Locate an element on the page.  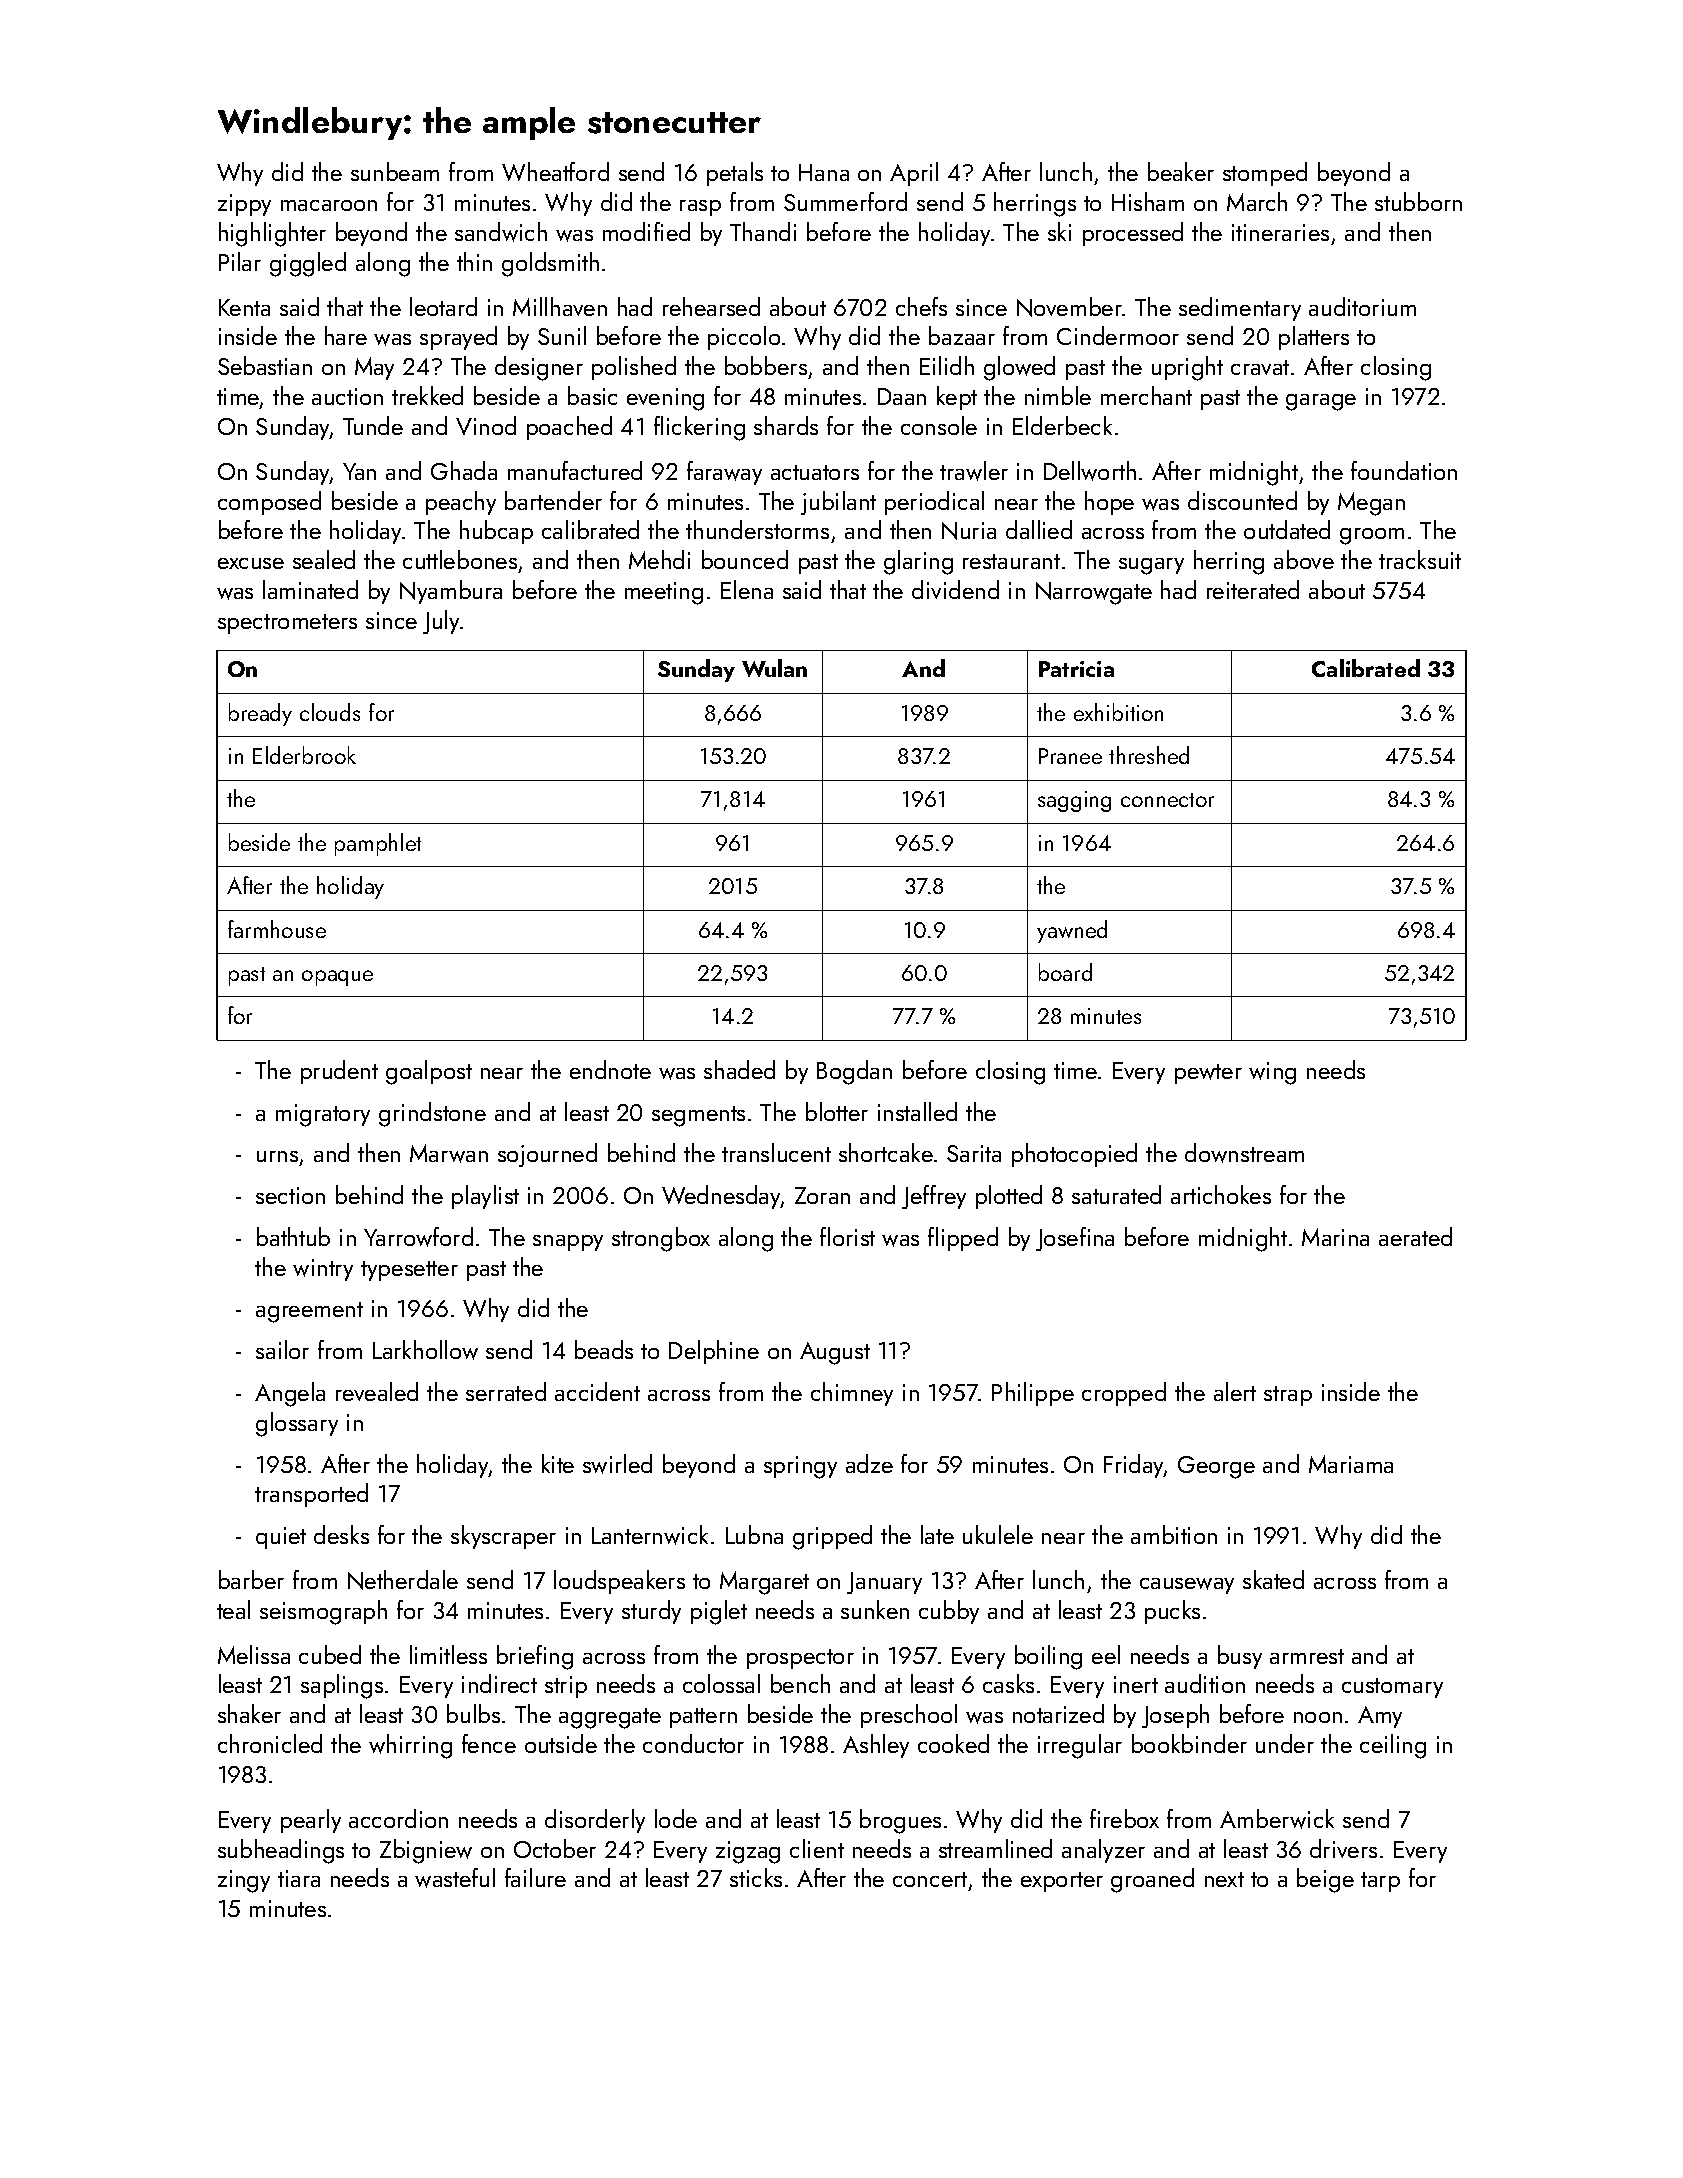
customary is located at coordinates (1392, 1688).
